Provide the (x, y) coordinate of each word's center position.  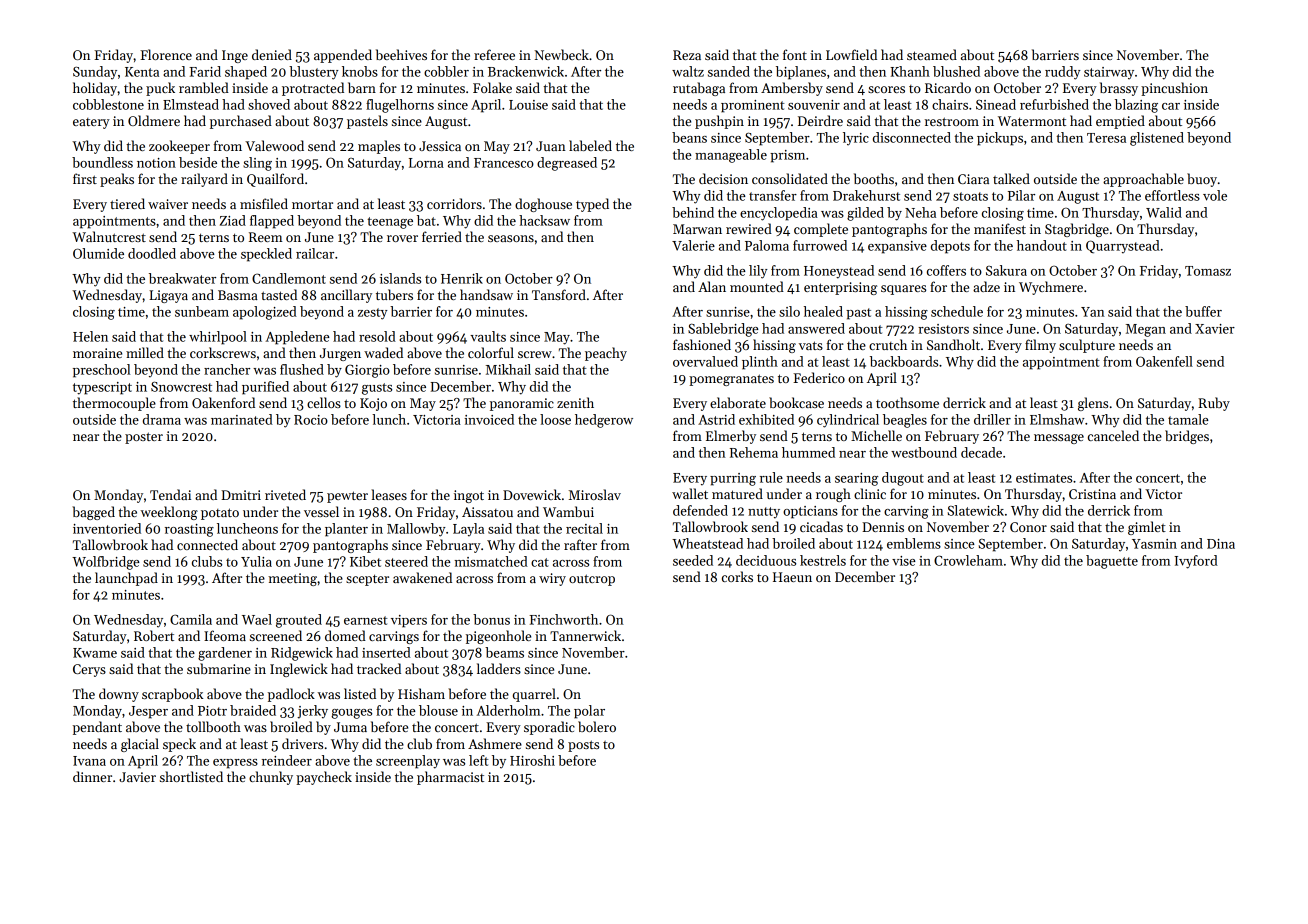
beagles (905, 421)
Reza (687, 55)
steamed (932, 54)
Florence (166, 54)
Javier (137, 777)
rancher (227, 369)
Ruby (1214, 404)
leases (389, 494)
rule (771, 477)
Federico (819, 377)
